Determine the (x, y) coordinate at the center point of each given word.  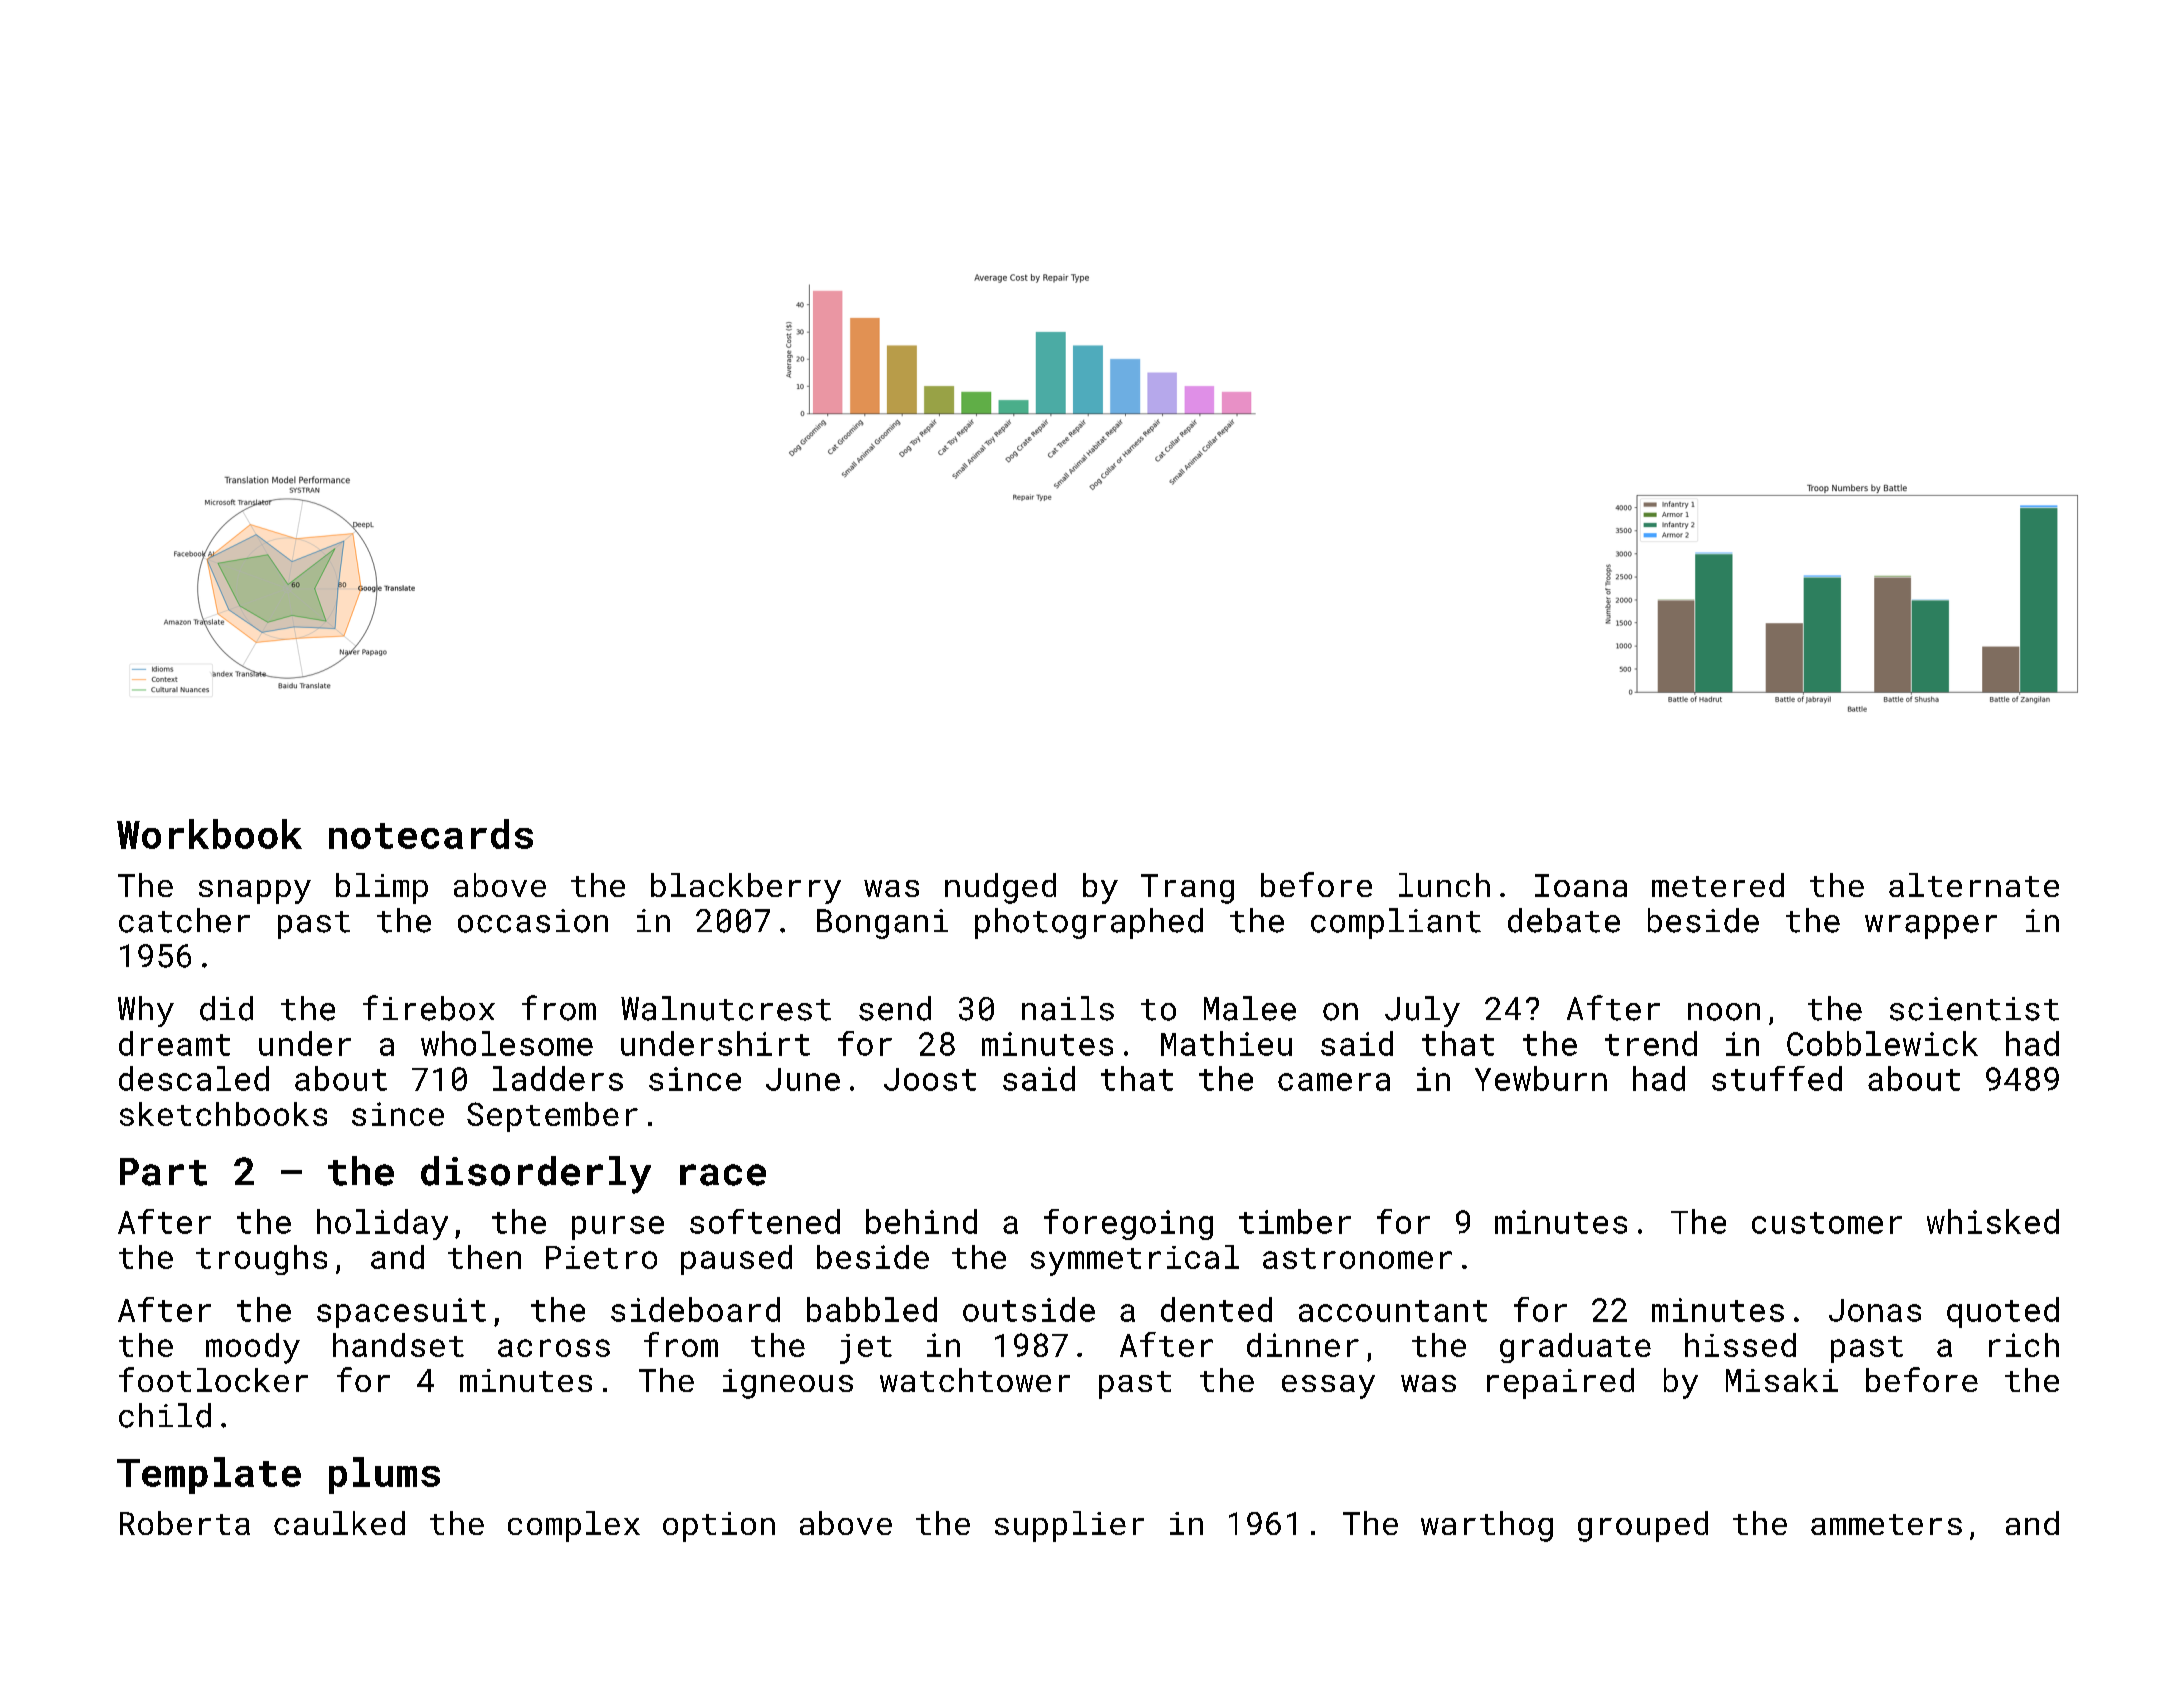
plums (384, 1475)
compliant (1396, 923)
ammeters (1886, 1524)
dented (1216, 1309)
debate (1564, 920)
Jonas (1875, 1310)
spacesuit (401, 1313)
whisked (1993, 1221)
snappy (255, 892)
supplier (1069, 1526)
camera (1334, 1082)
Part (163, 1172)
